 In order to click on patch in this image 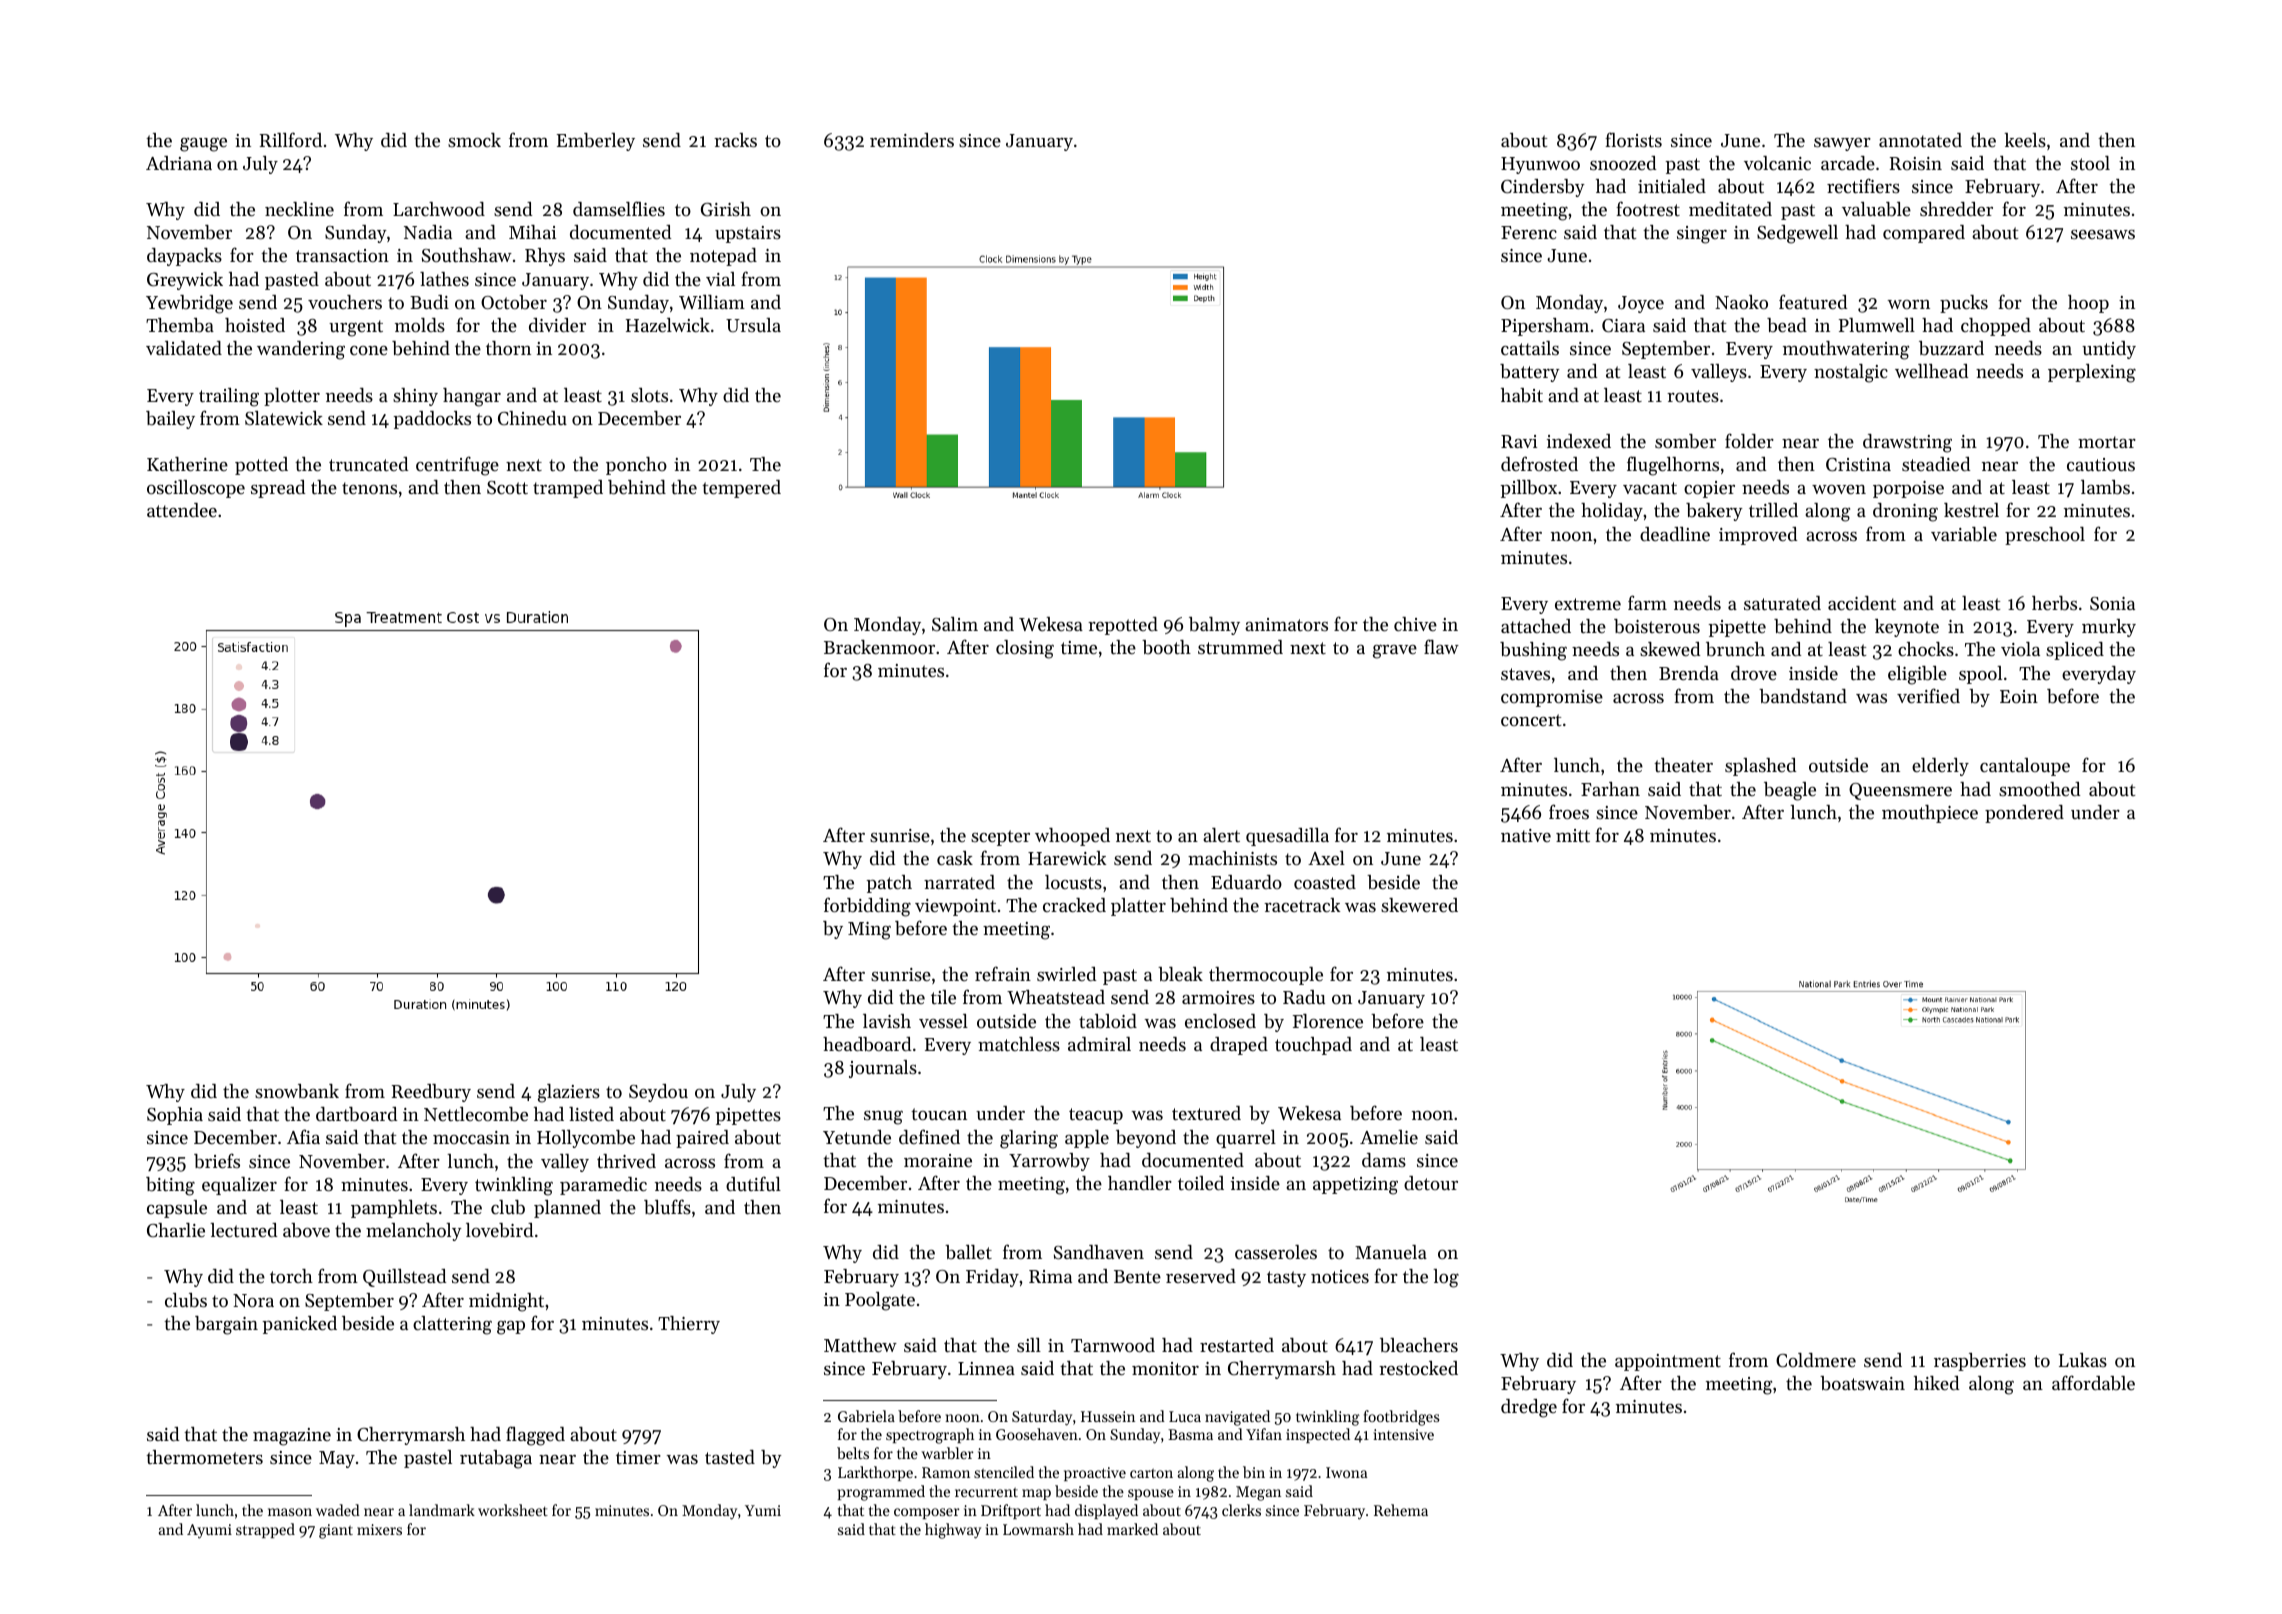, I will do `click(889, 884)`.
